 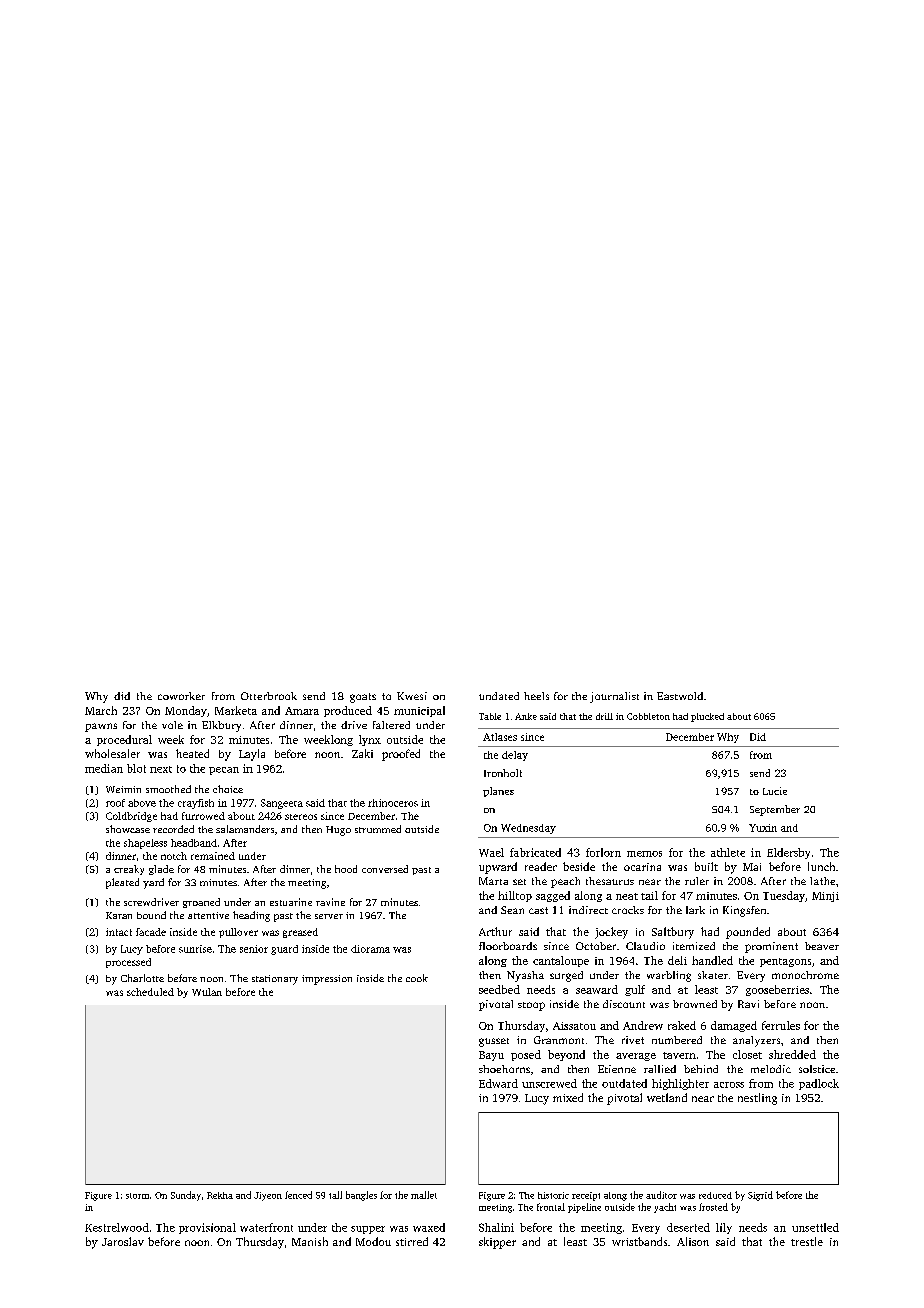 What do you see at coordinates (207, 992) in the screenshot?
I see `Wulan` at bounding box center [207, 992].
